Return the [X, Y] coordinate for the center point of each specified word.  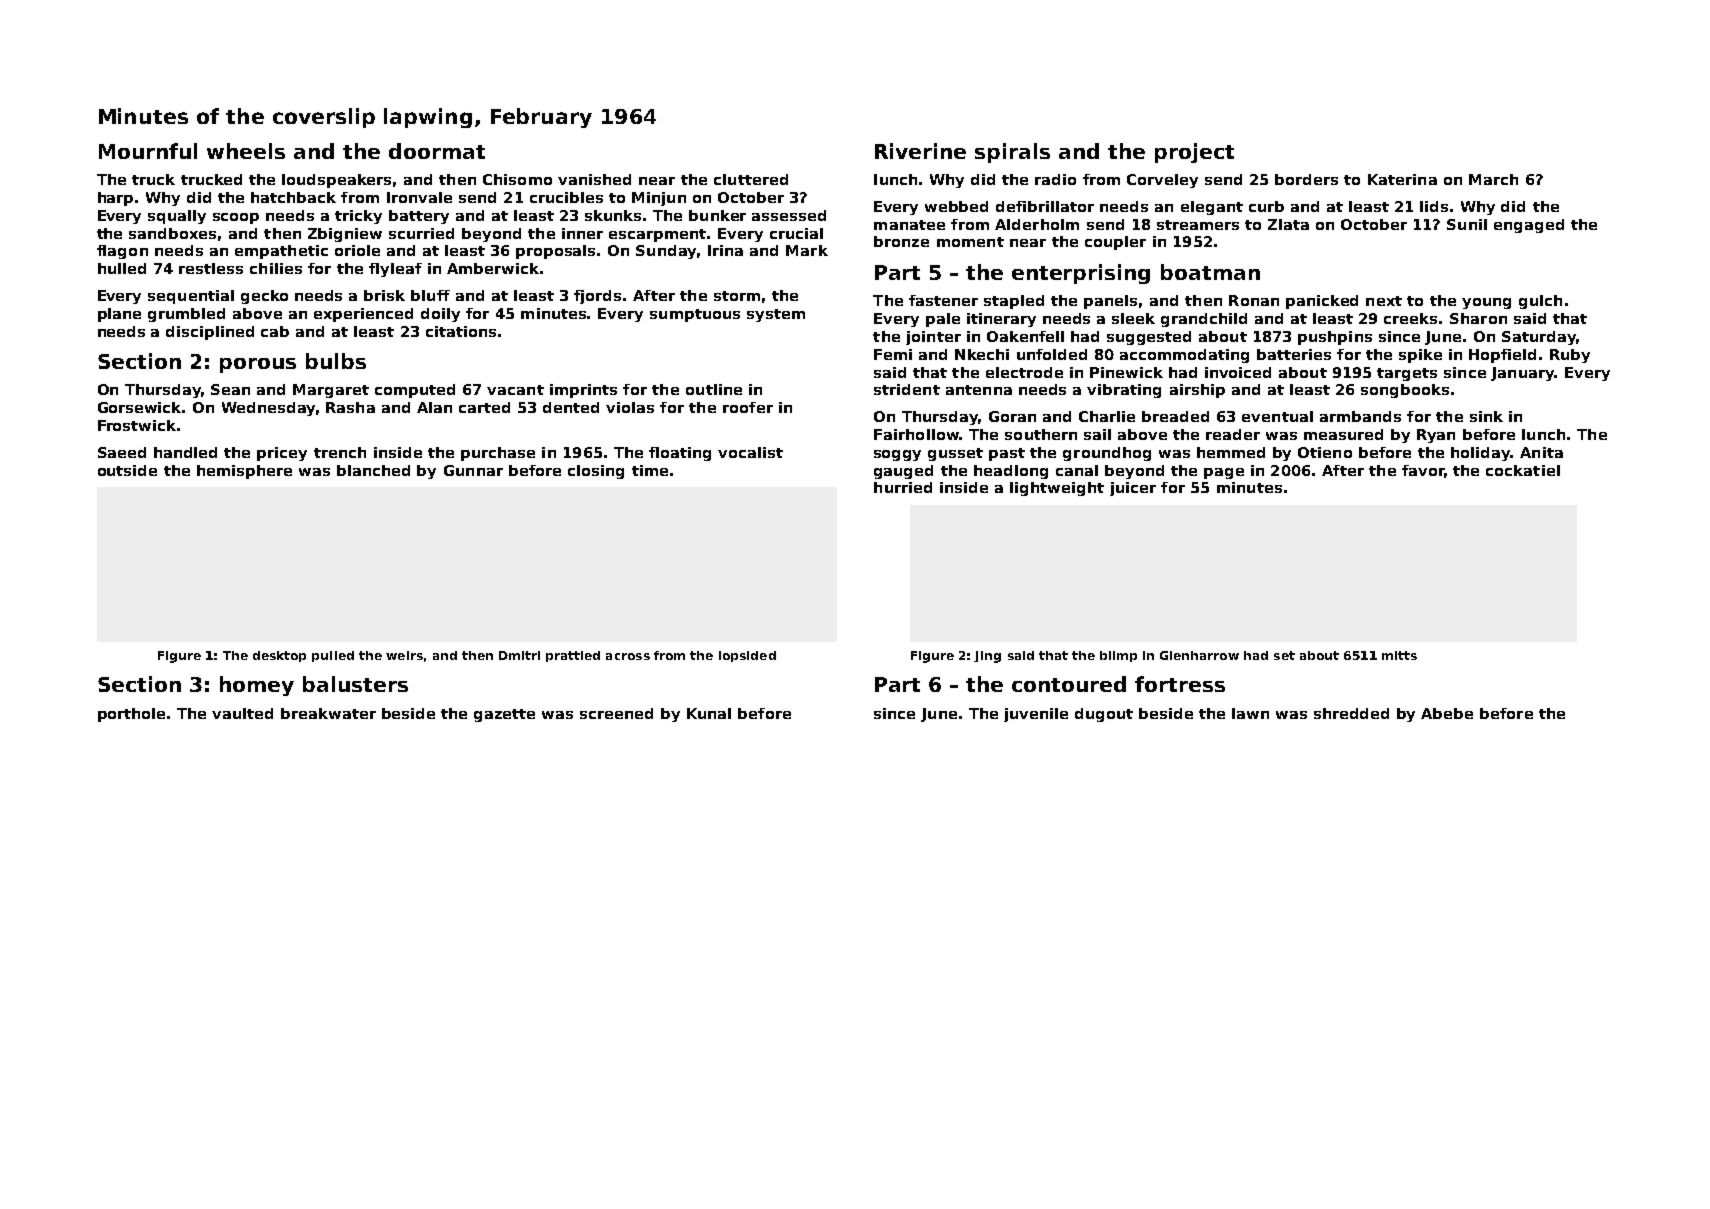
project [1194, 153]
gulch [1540, 302]
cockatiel [1523, 470]
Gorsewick [140, 407]
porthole [131, 715]
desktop [279, 656]
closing [596, 472]
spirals [1012, 153]
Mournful [148, 151]
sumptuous [695, 315]
